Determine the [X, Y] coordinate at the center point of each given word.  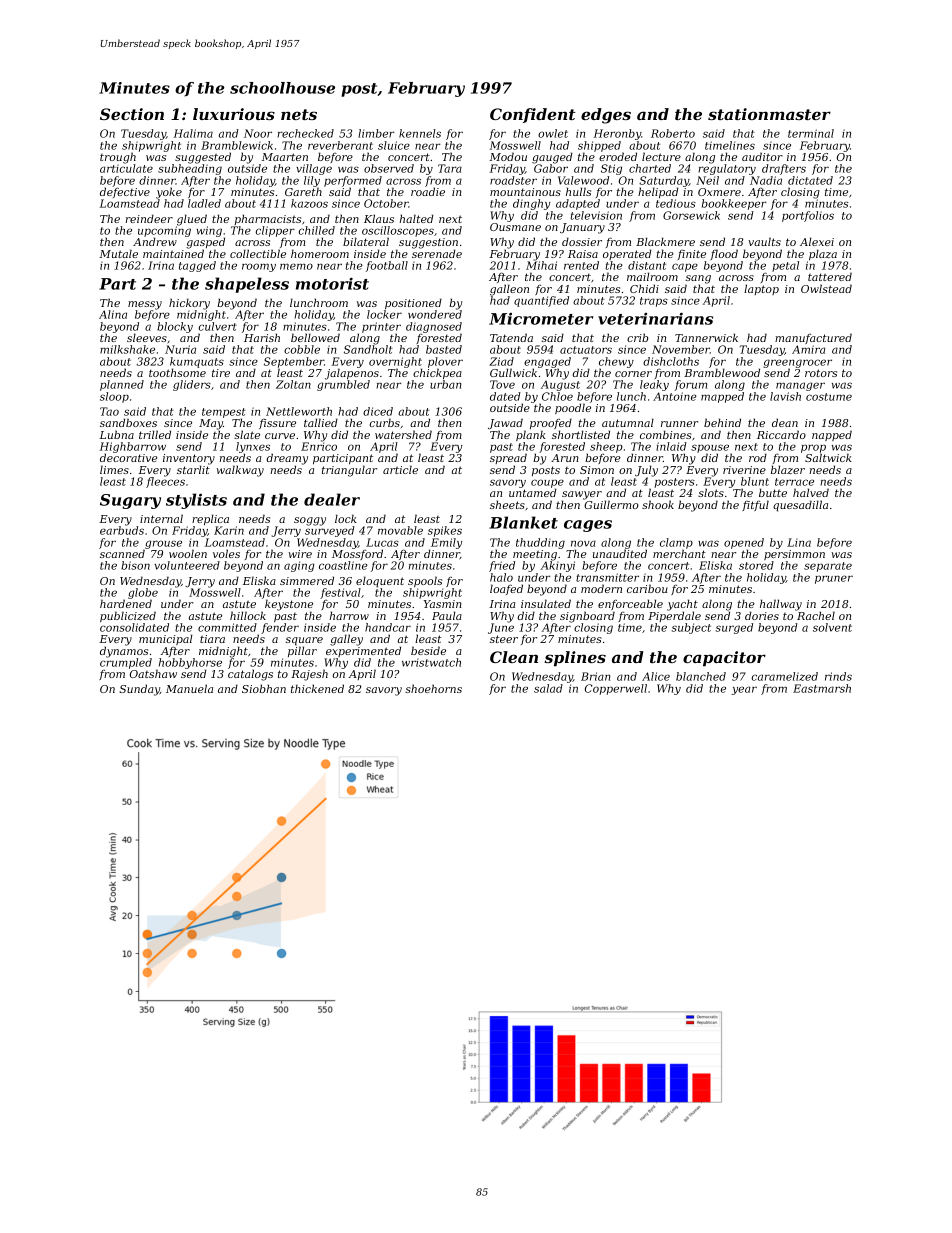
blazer [788, 469]
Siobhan [264, 688]
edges [606, 116]
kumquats [197, 362]
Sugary [130, 501]
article [400, 469]
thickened [317, 688]
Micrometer [541, 319]
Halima [193, 133]
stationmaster [769, 114]
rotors [821, 373]
